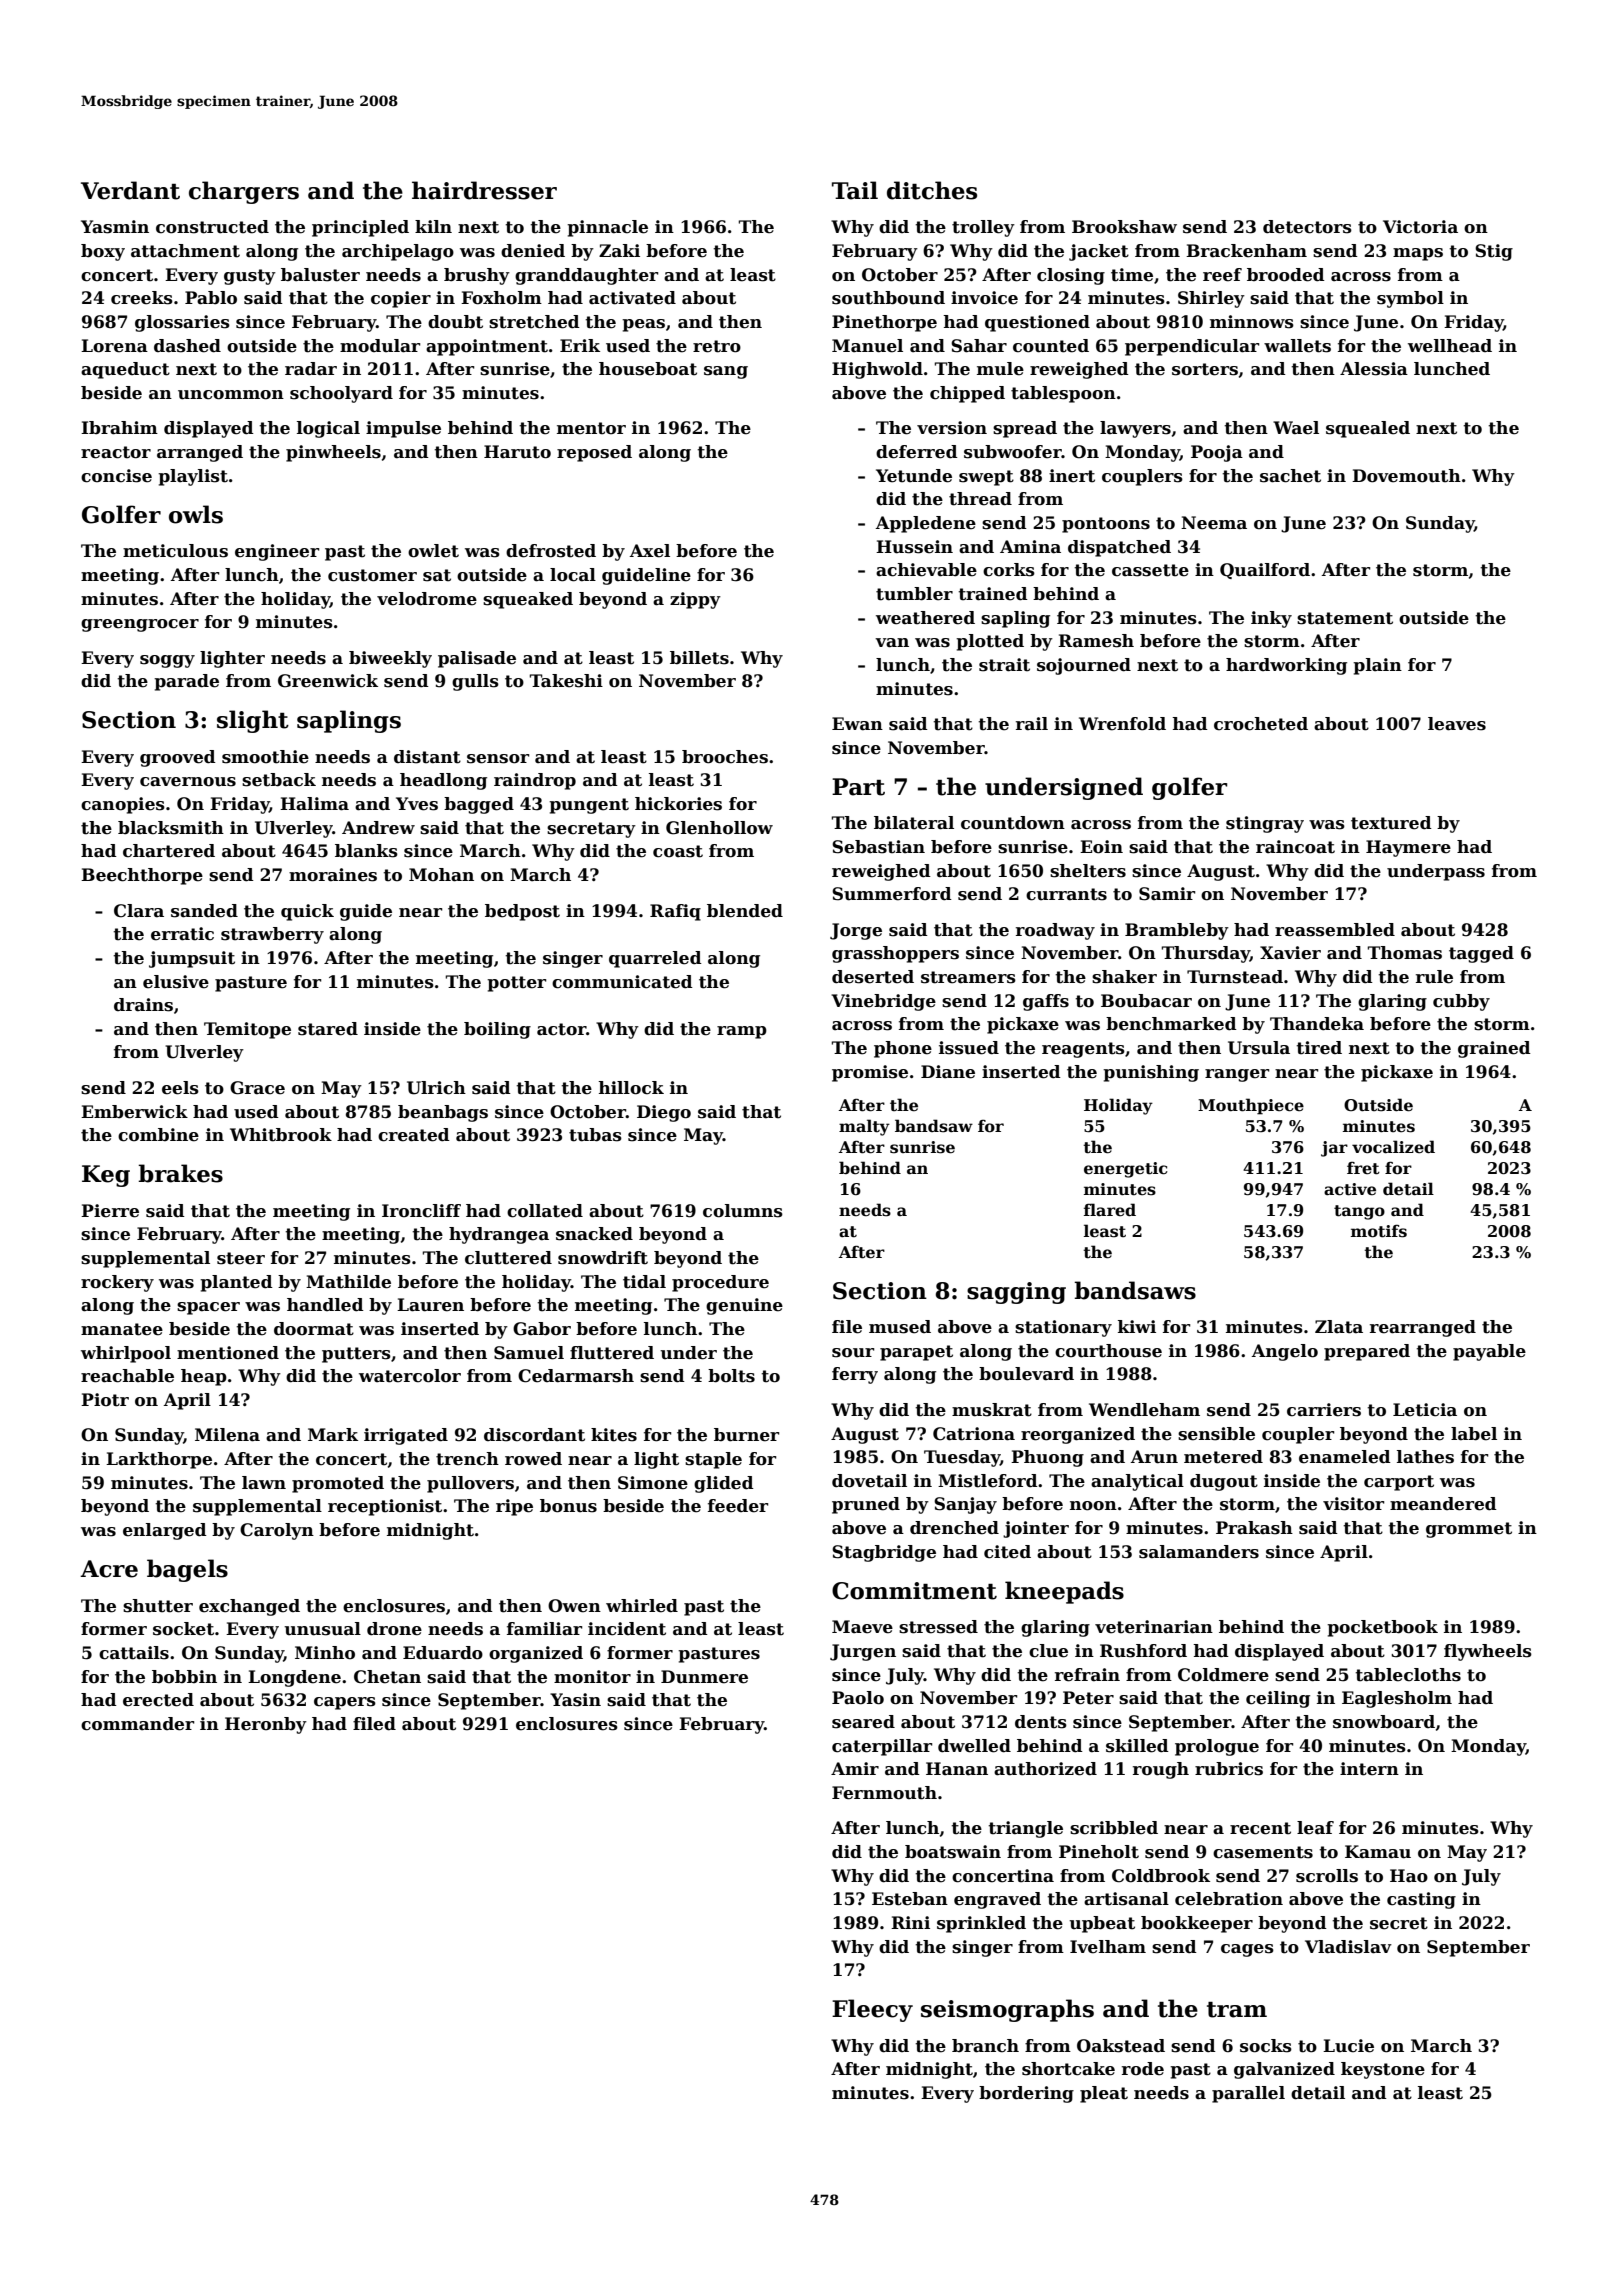 The height and width of the page is (2292, 1620). What do you see at coordinates (484, 190) in the page?
I see `hairdresser` at bounding box center [484, 190].
